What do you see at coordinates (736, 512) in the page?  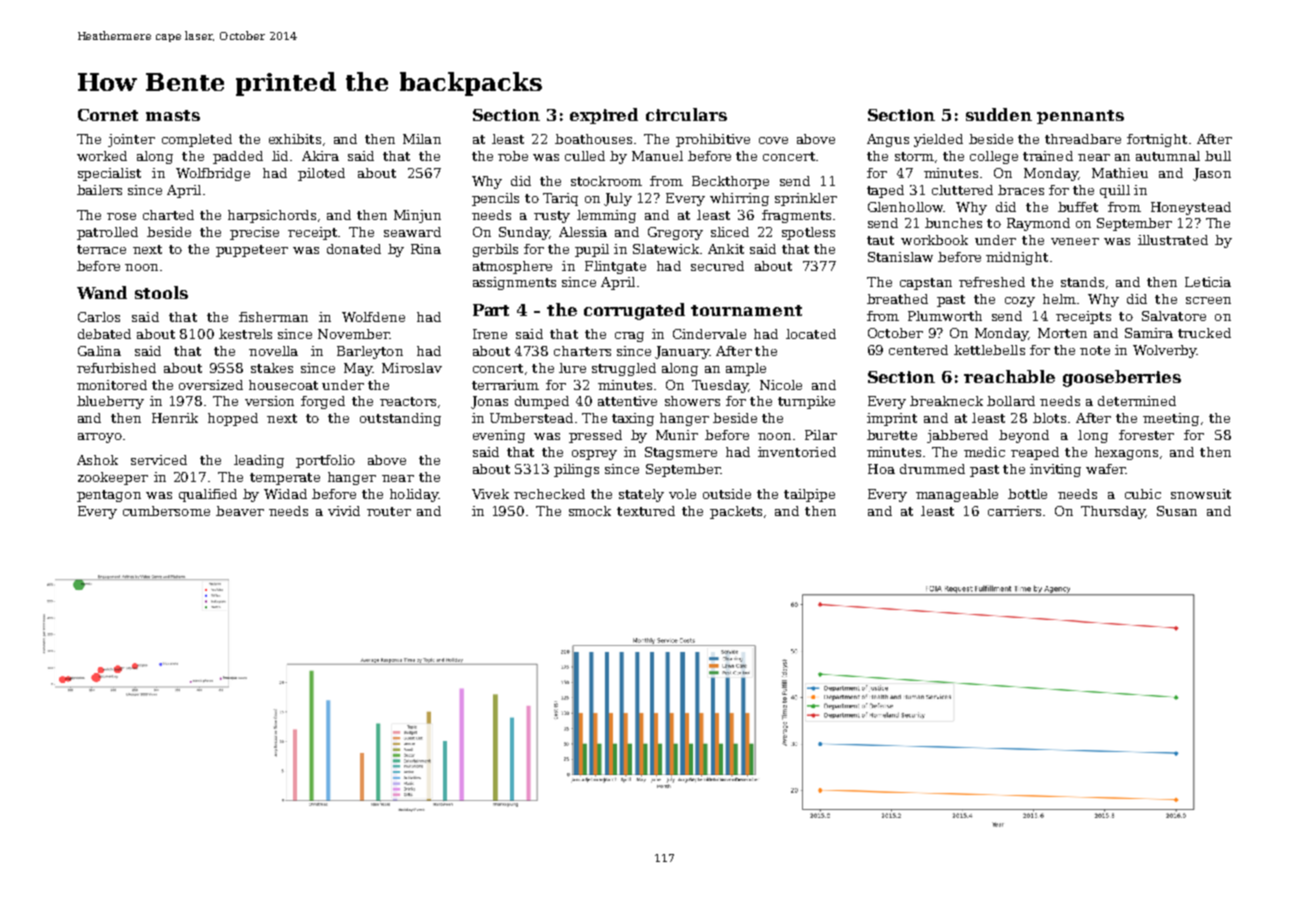 I see `packets` at bounding box center [736, 512].
